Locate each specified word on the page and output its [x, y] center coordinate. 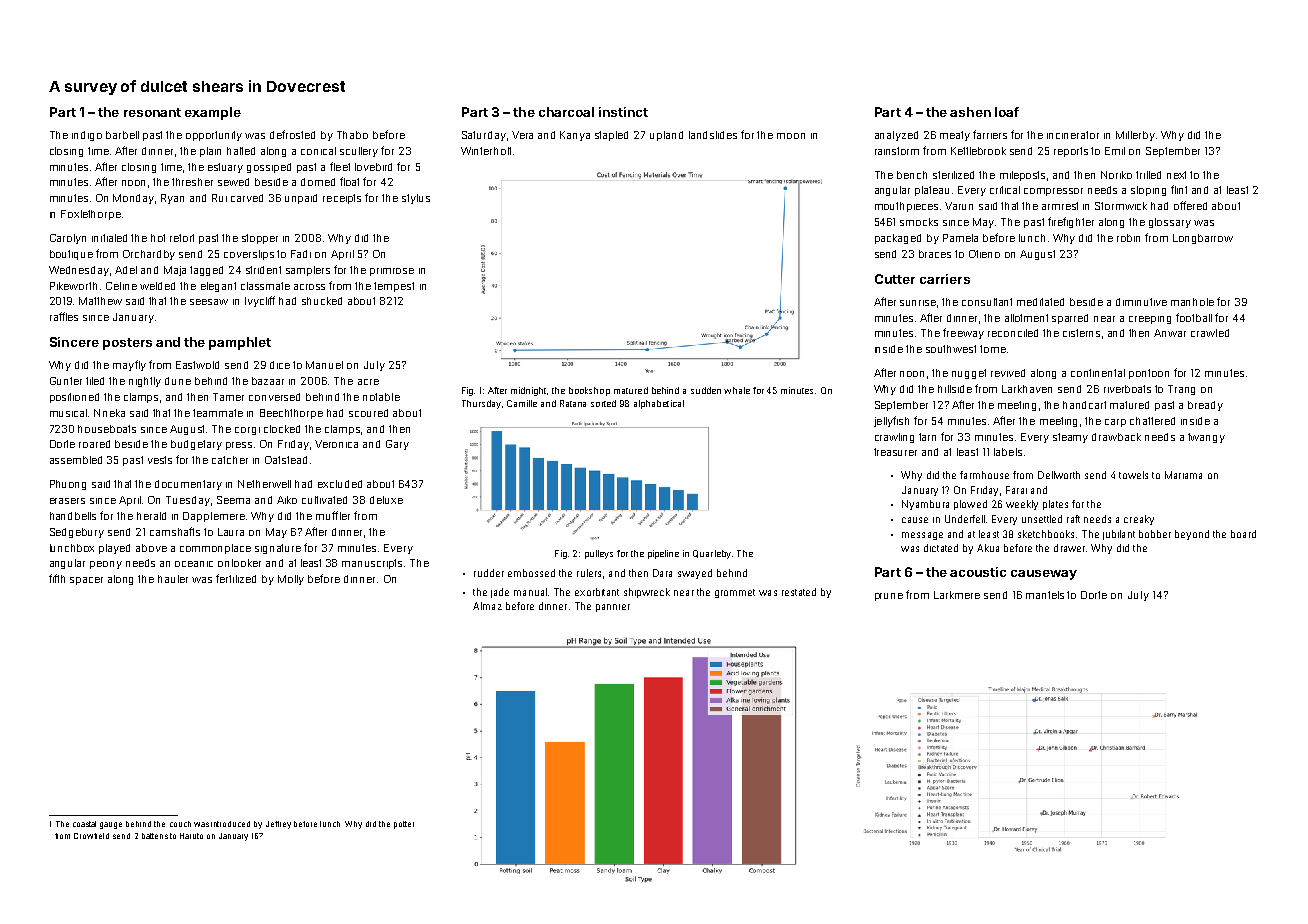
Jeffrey [278, 825]
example [213, 113]
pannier [613, 608]
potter [404, 825]
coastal [84, 824]
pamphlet [240, 343]
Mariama [1183, 475]
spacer [86, 581]
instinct [623, 112]
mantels [1045, 595]
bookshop [589, 391]
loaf [1007, 112]
